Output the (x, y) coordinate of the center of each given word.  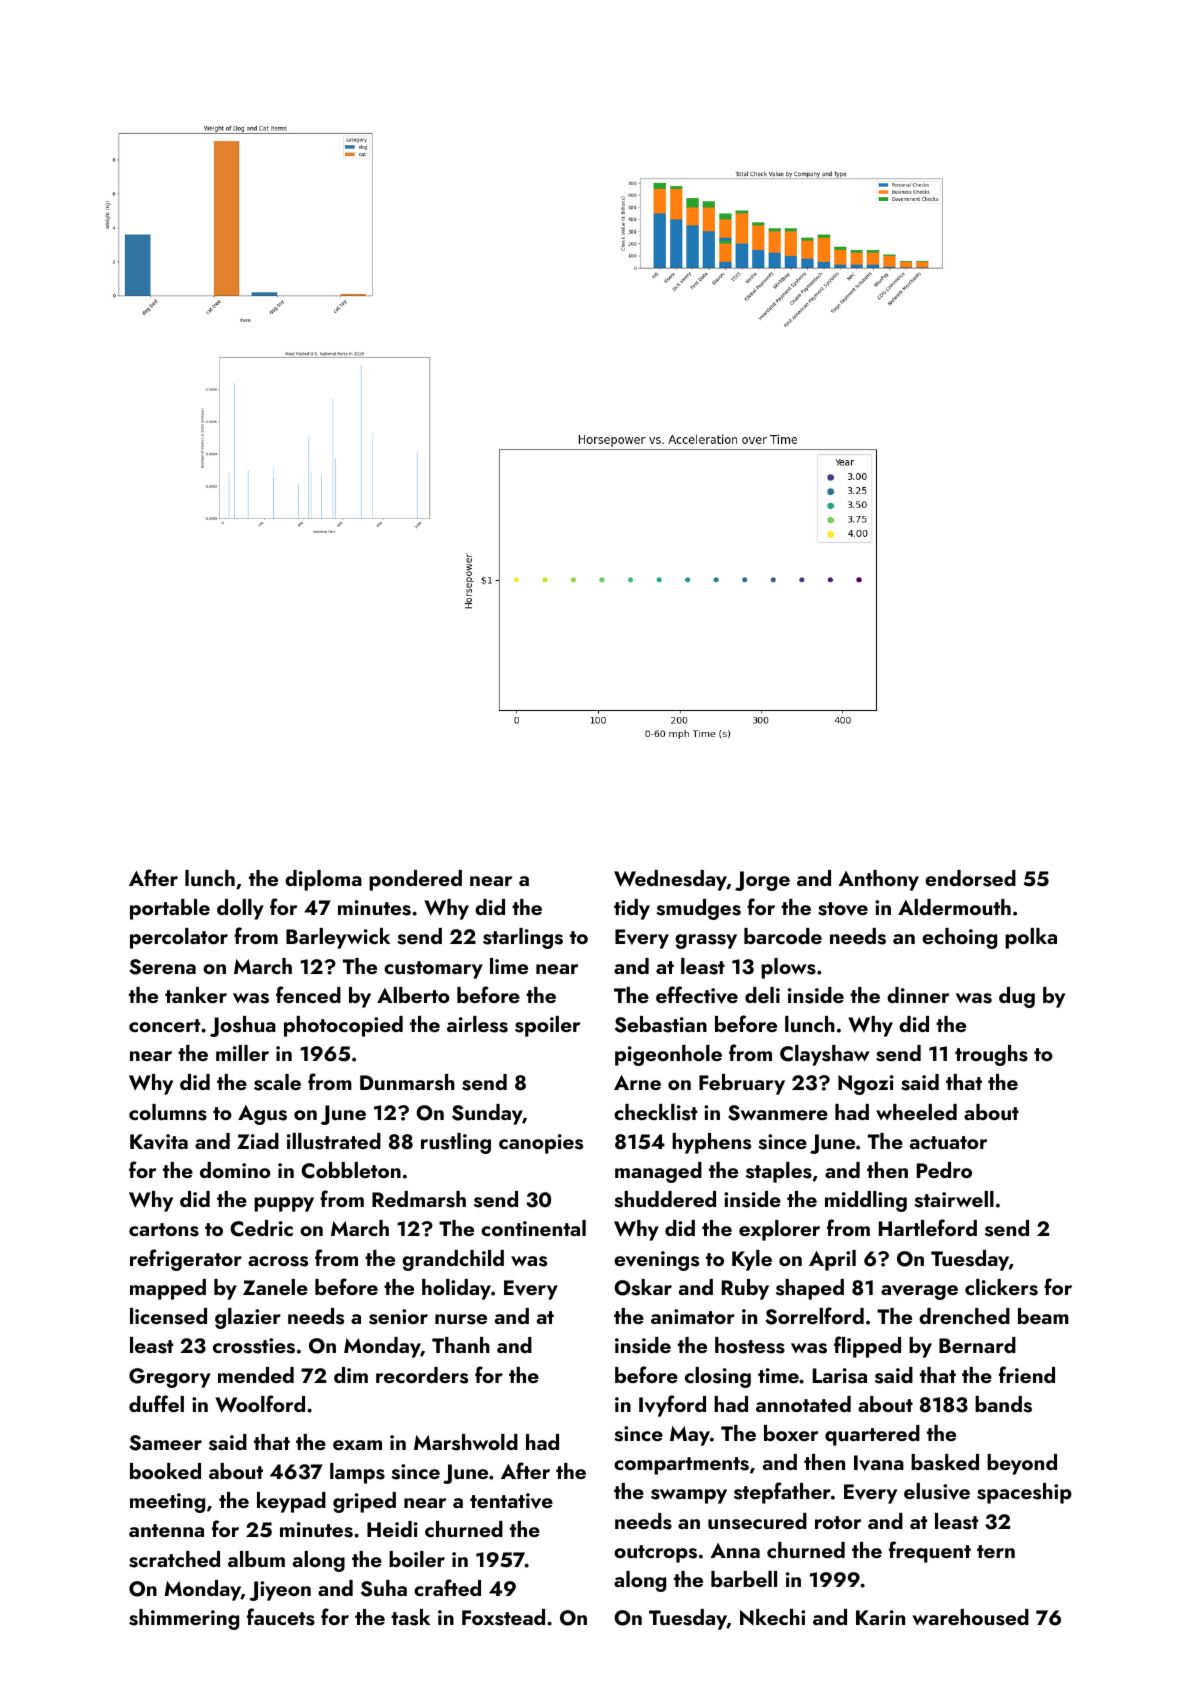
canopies (541, 1144)
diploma (323, 880)
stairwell (954, 1199)
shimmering (184, 1619)
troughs (991, 1055)
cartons (164, 1230)
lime (509, 966)
